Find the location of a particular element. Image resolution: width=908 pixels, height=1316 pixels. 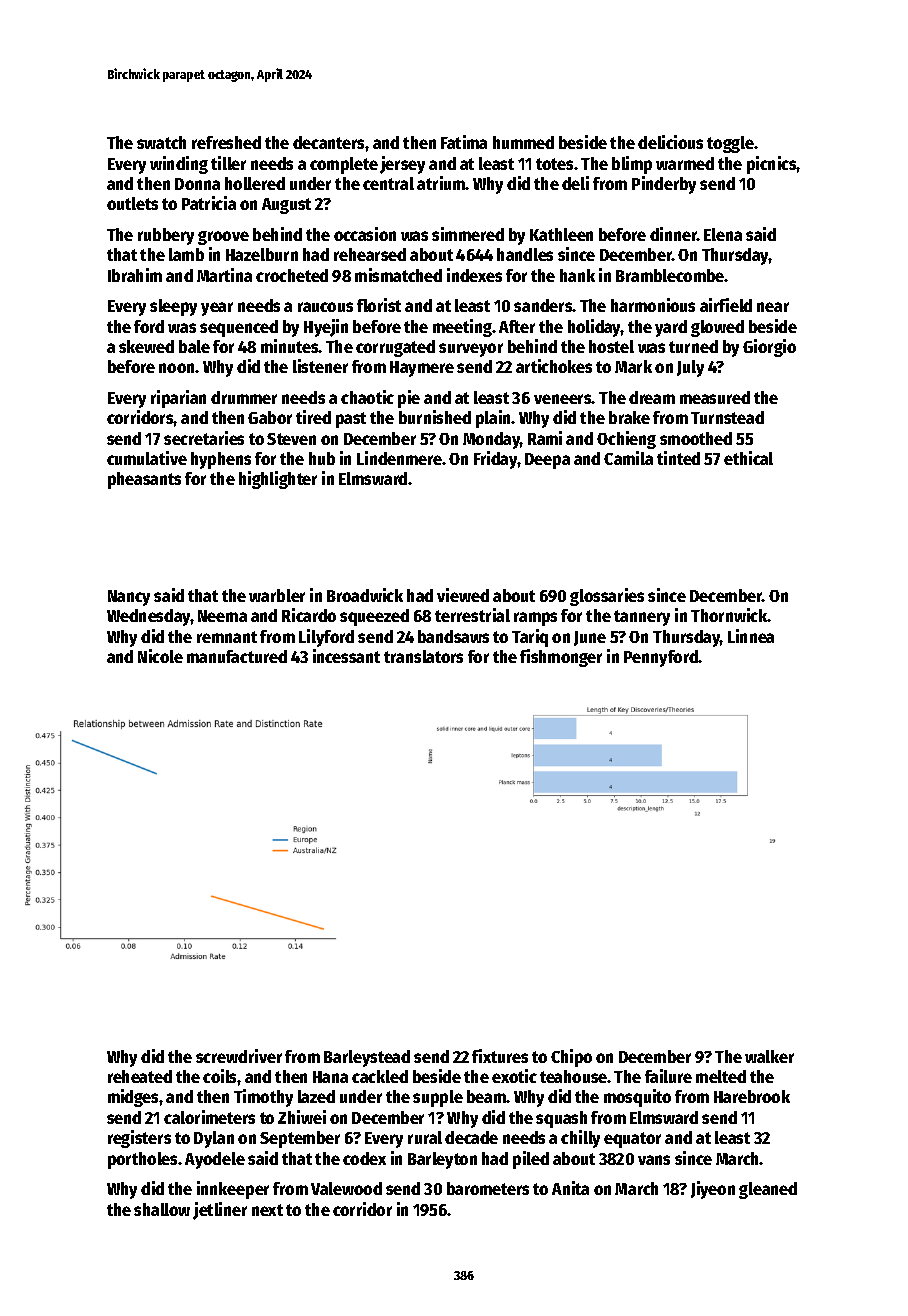

Nancy is located at coordinates (129, 598).
